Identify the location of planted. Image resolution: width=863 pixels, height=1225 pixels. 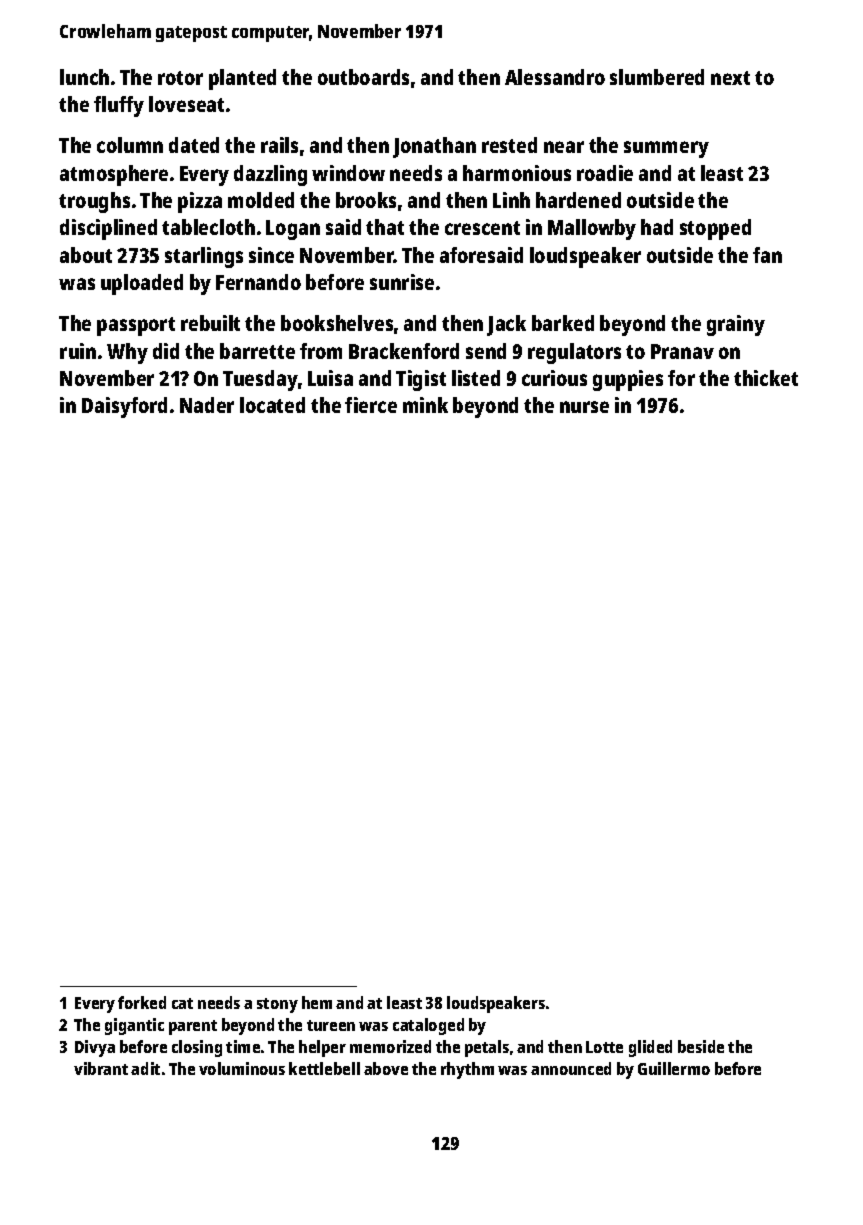
(242, 79).
